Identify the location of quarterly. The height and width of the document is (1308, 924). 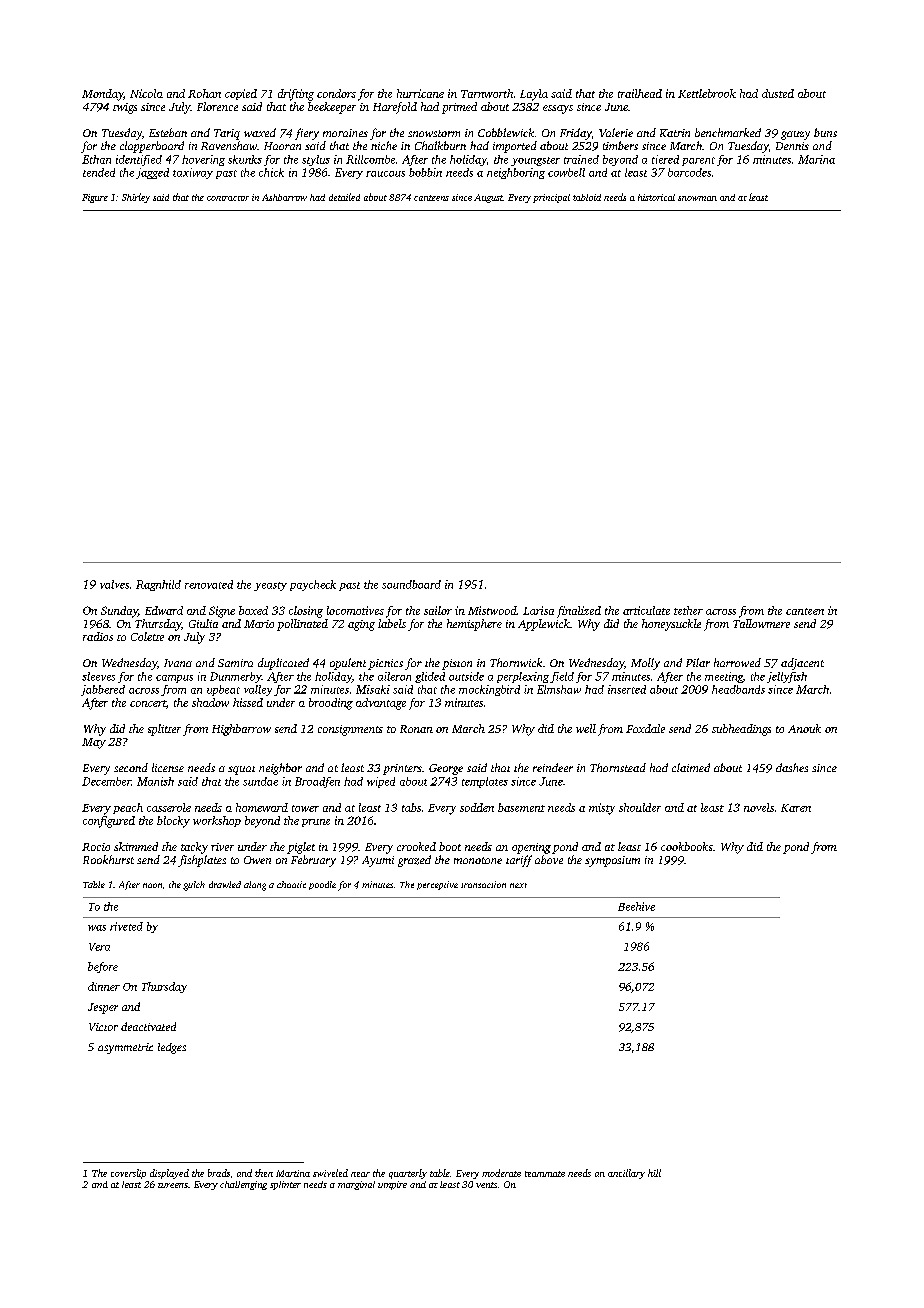
(408, 1174).
